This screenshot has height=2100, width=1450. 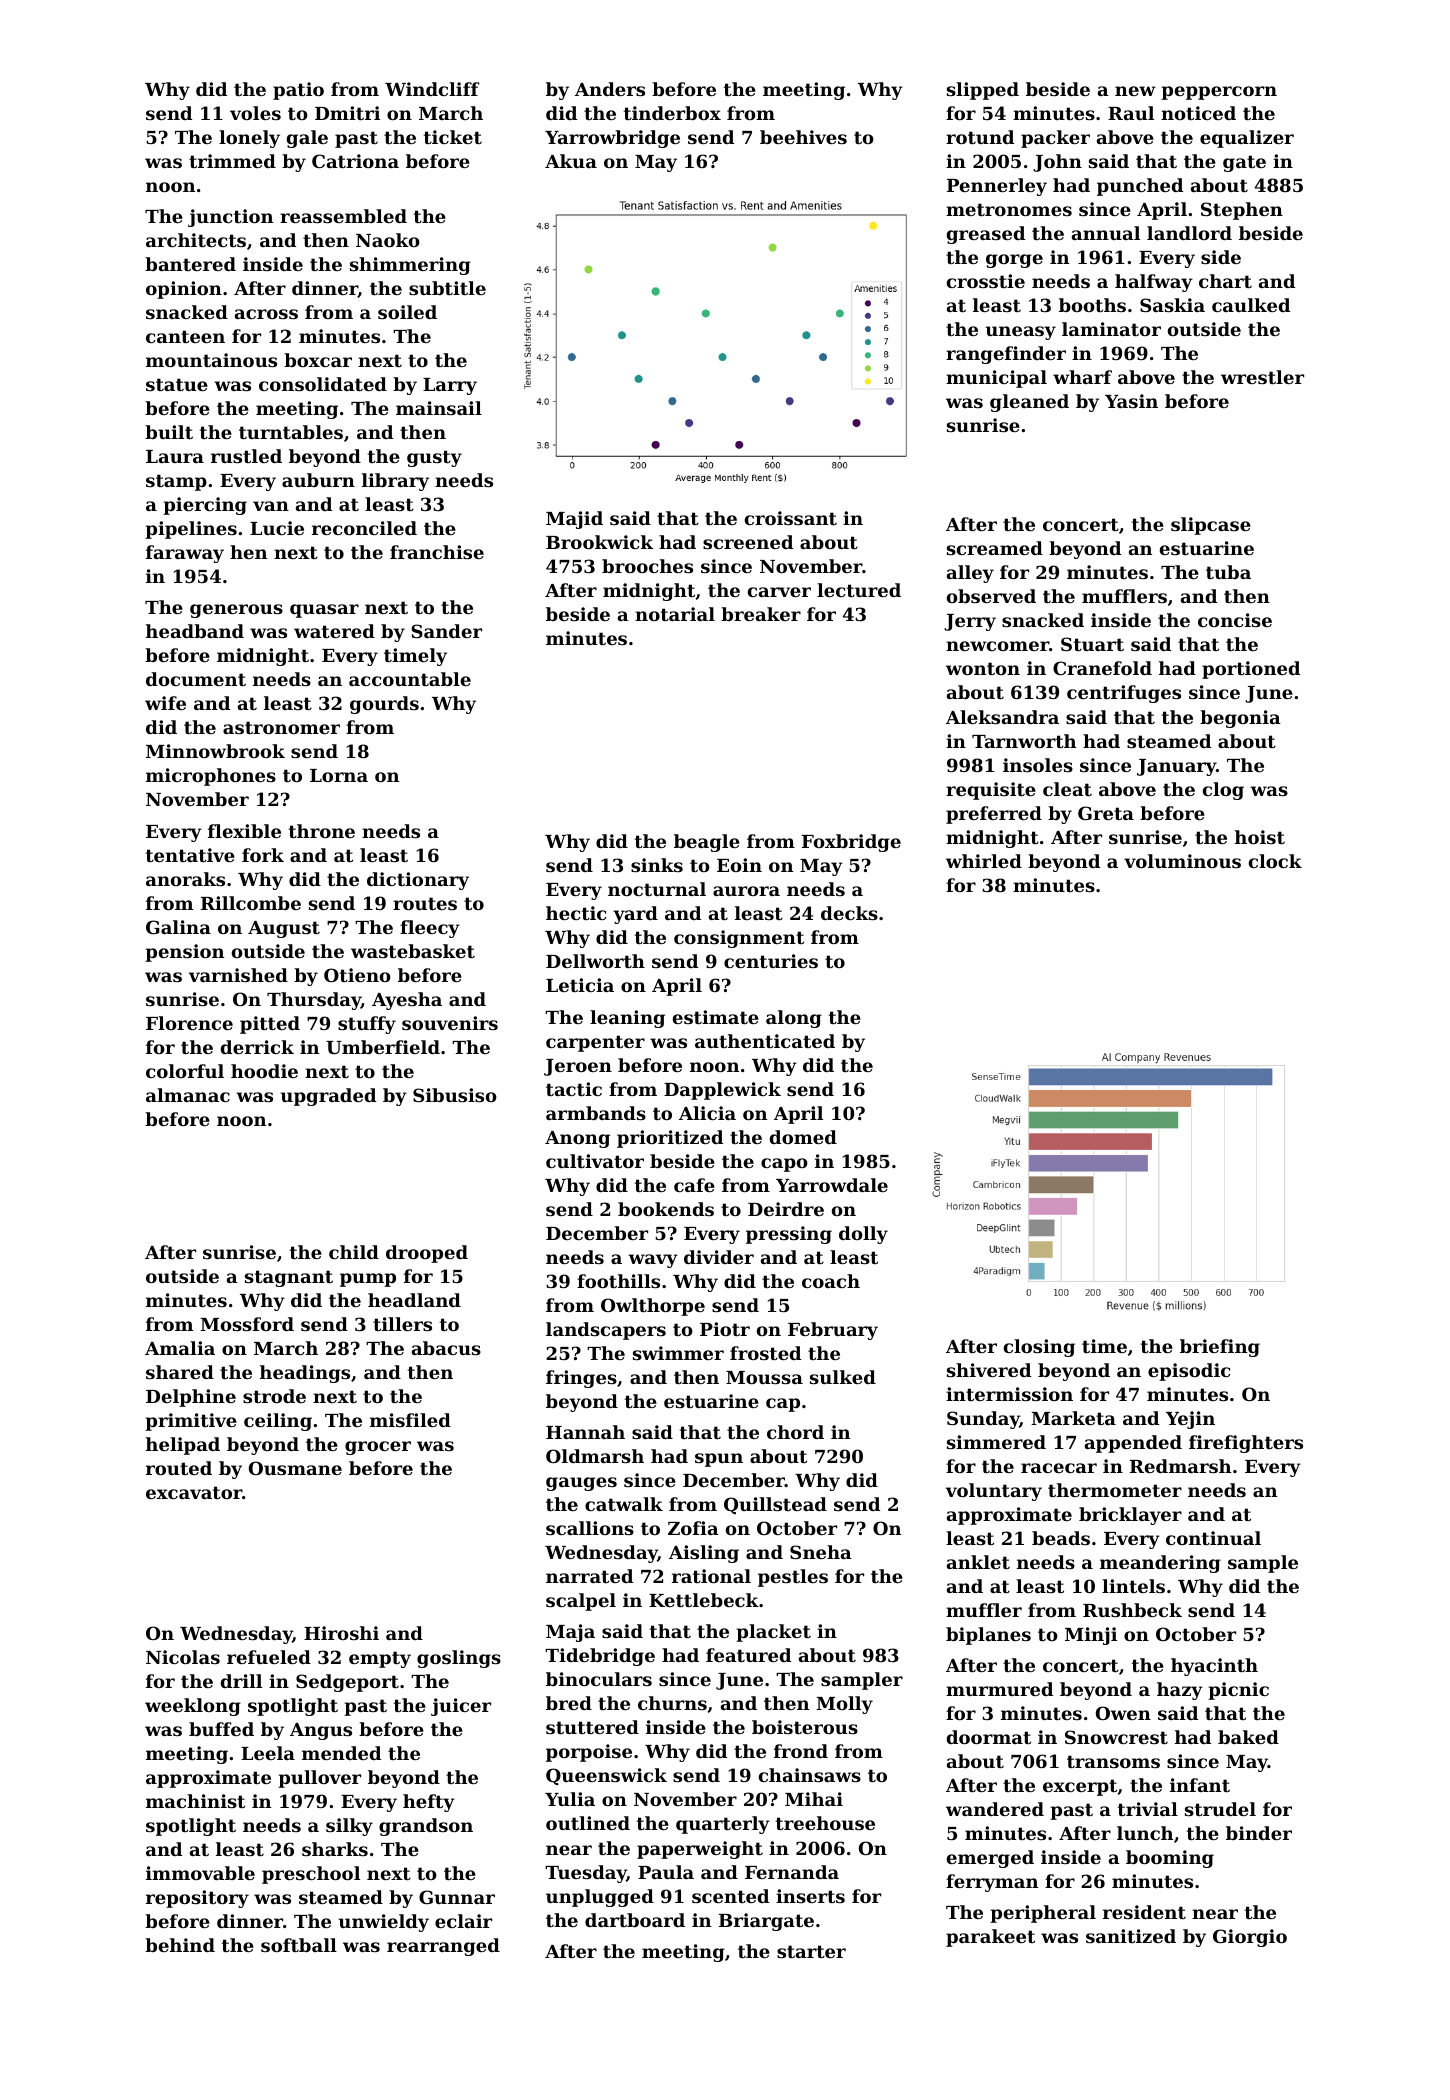 I want to click on croissant, so click(x=791, y=518).
